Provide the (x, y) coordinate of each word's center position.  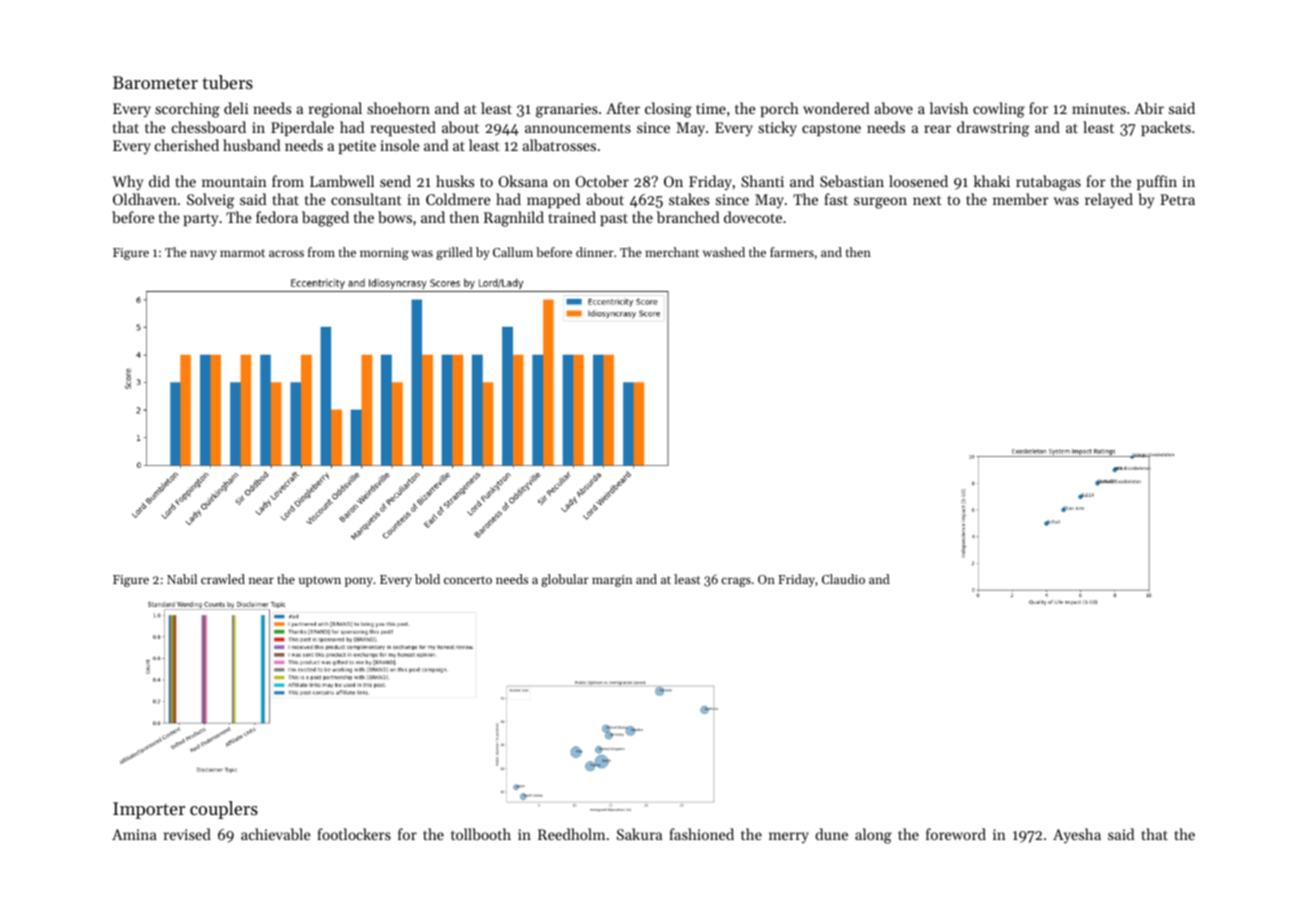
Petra (1177, 199)
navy (203, 255)
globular (565, 580)
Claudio (843, 579)
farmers (792, 252)
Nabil (182, 579)
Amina (134, 834)
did (159, 181)
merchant (672, 252)
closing (668, 110)
